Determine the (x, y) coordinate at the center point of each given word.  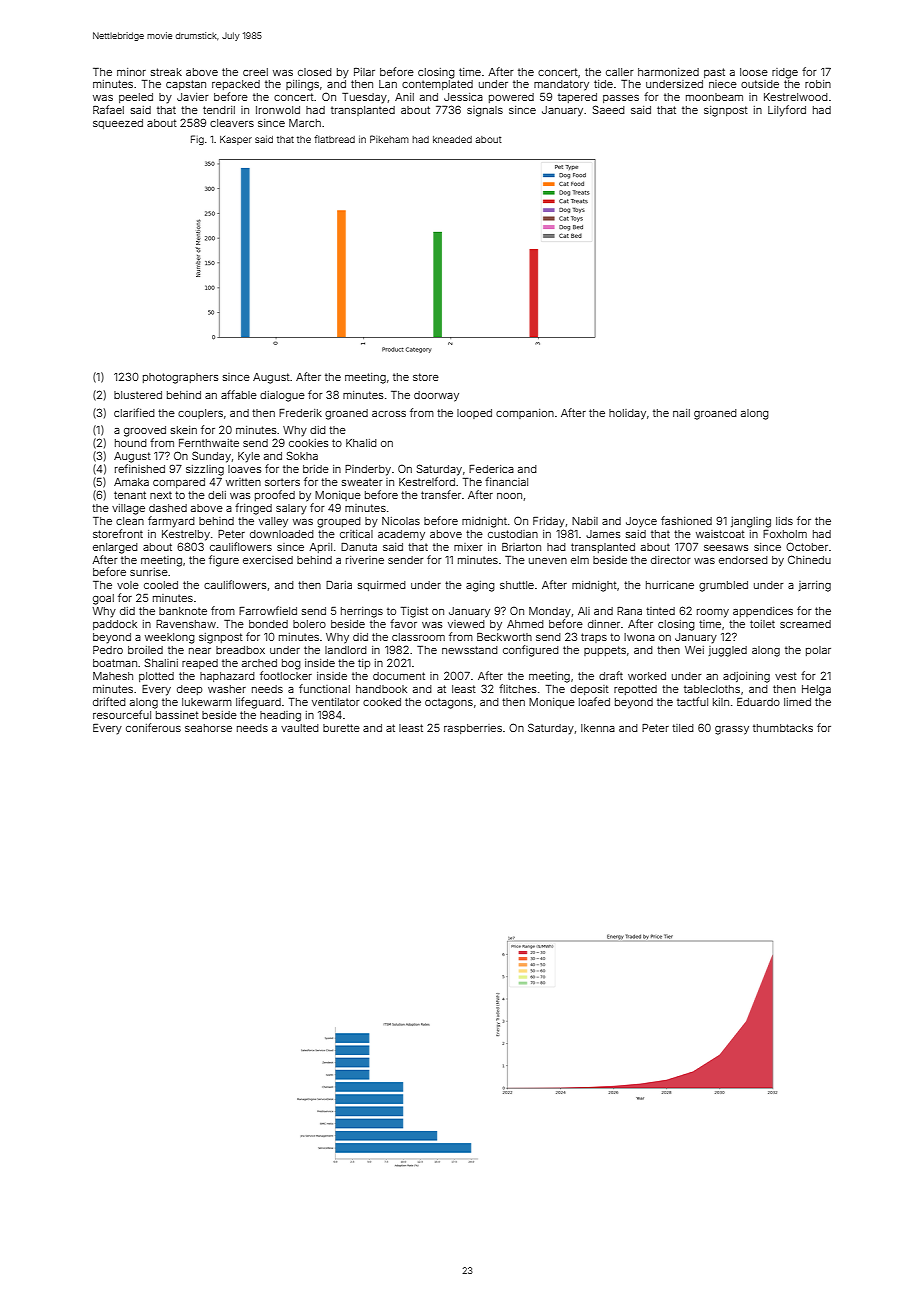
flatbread (334, 139)
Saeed (609, 109)
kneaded (452, 139)
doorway (436, 396)
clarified (134, 412)
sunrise (149, 572)
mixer (468, 547)
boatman (115, 663)
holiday (627, 414)
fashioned (686, 520)
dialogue (282, 396)
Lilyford (787, 111)
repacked (236, 85)
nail (681, 413)
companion (525, 414)
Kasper (236, 140)
